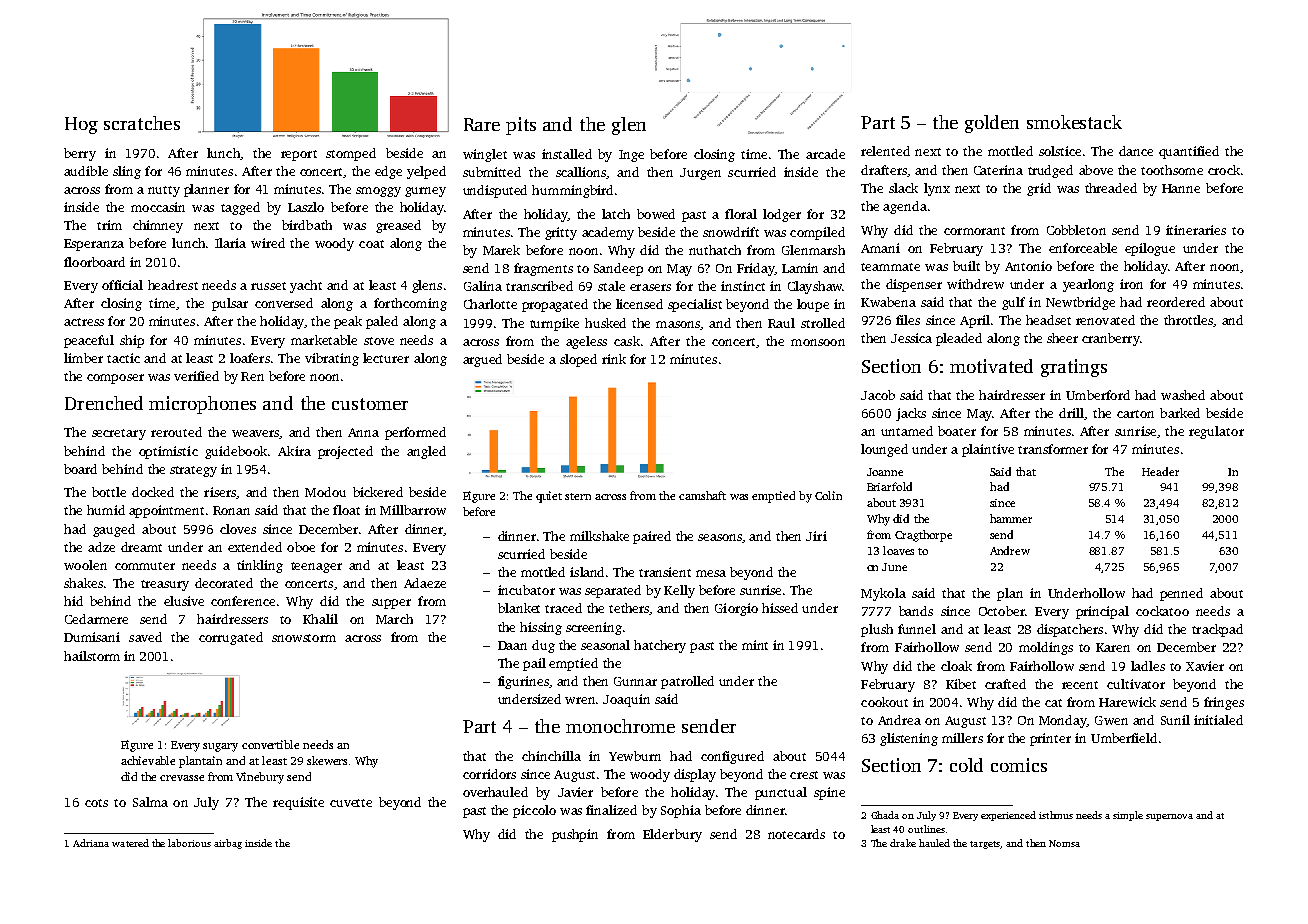 This page has height=924, width=1308. Describe the element at coordinates (780, 608) in the page. I see `hissed` at that location.
